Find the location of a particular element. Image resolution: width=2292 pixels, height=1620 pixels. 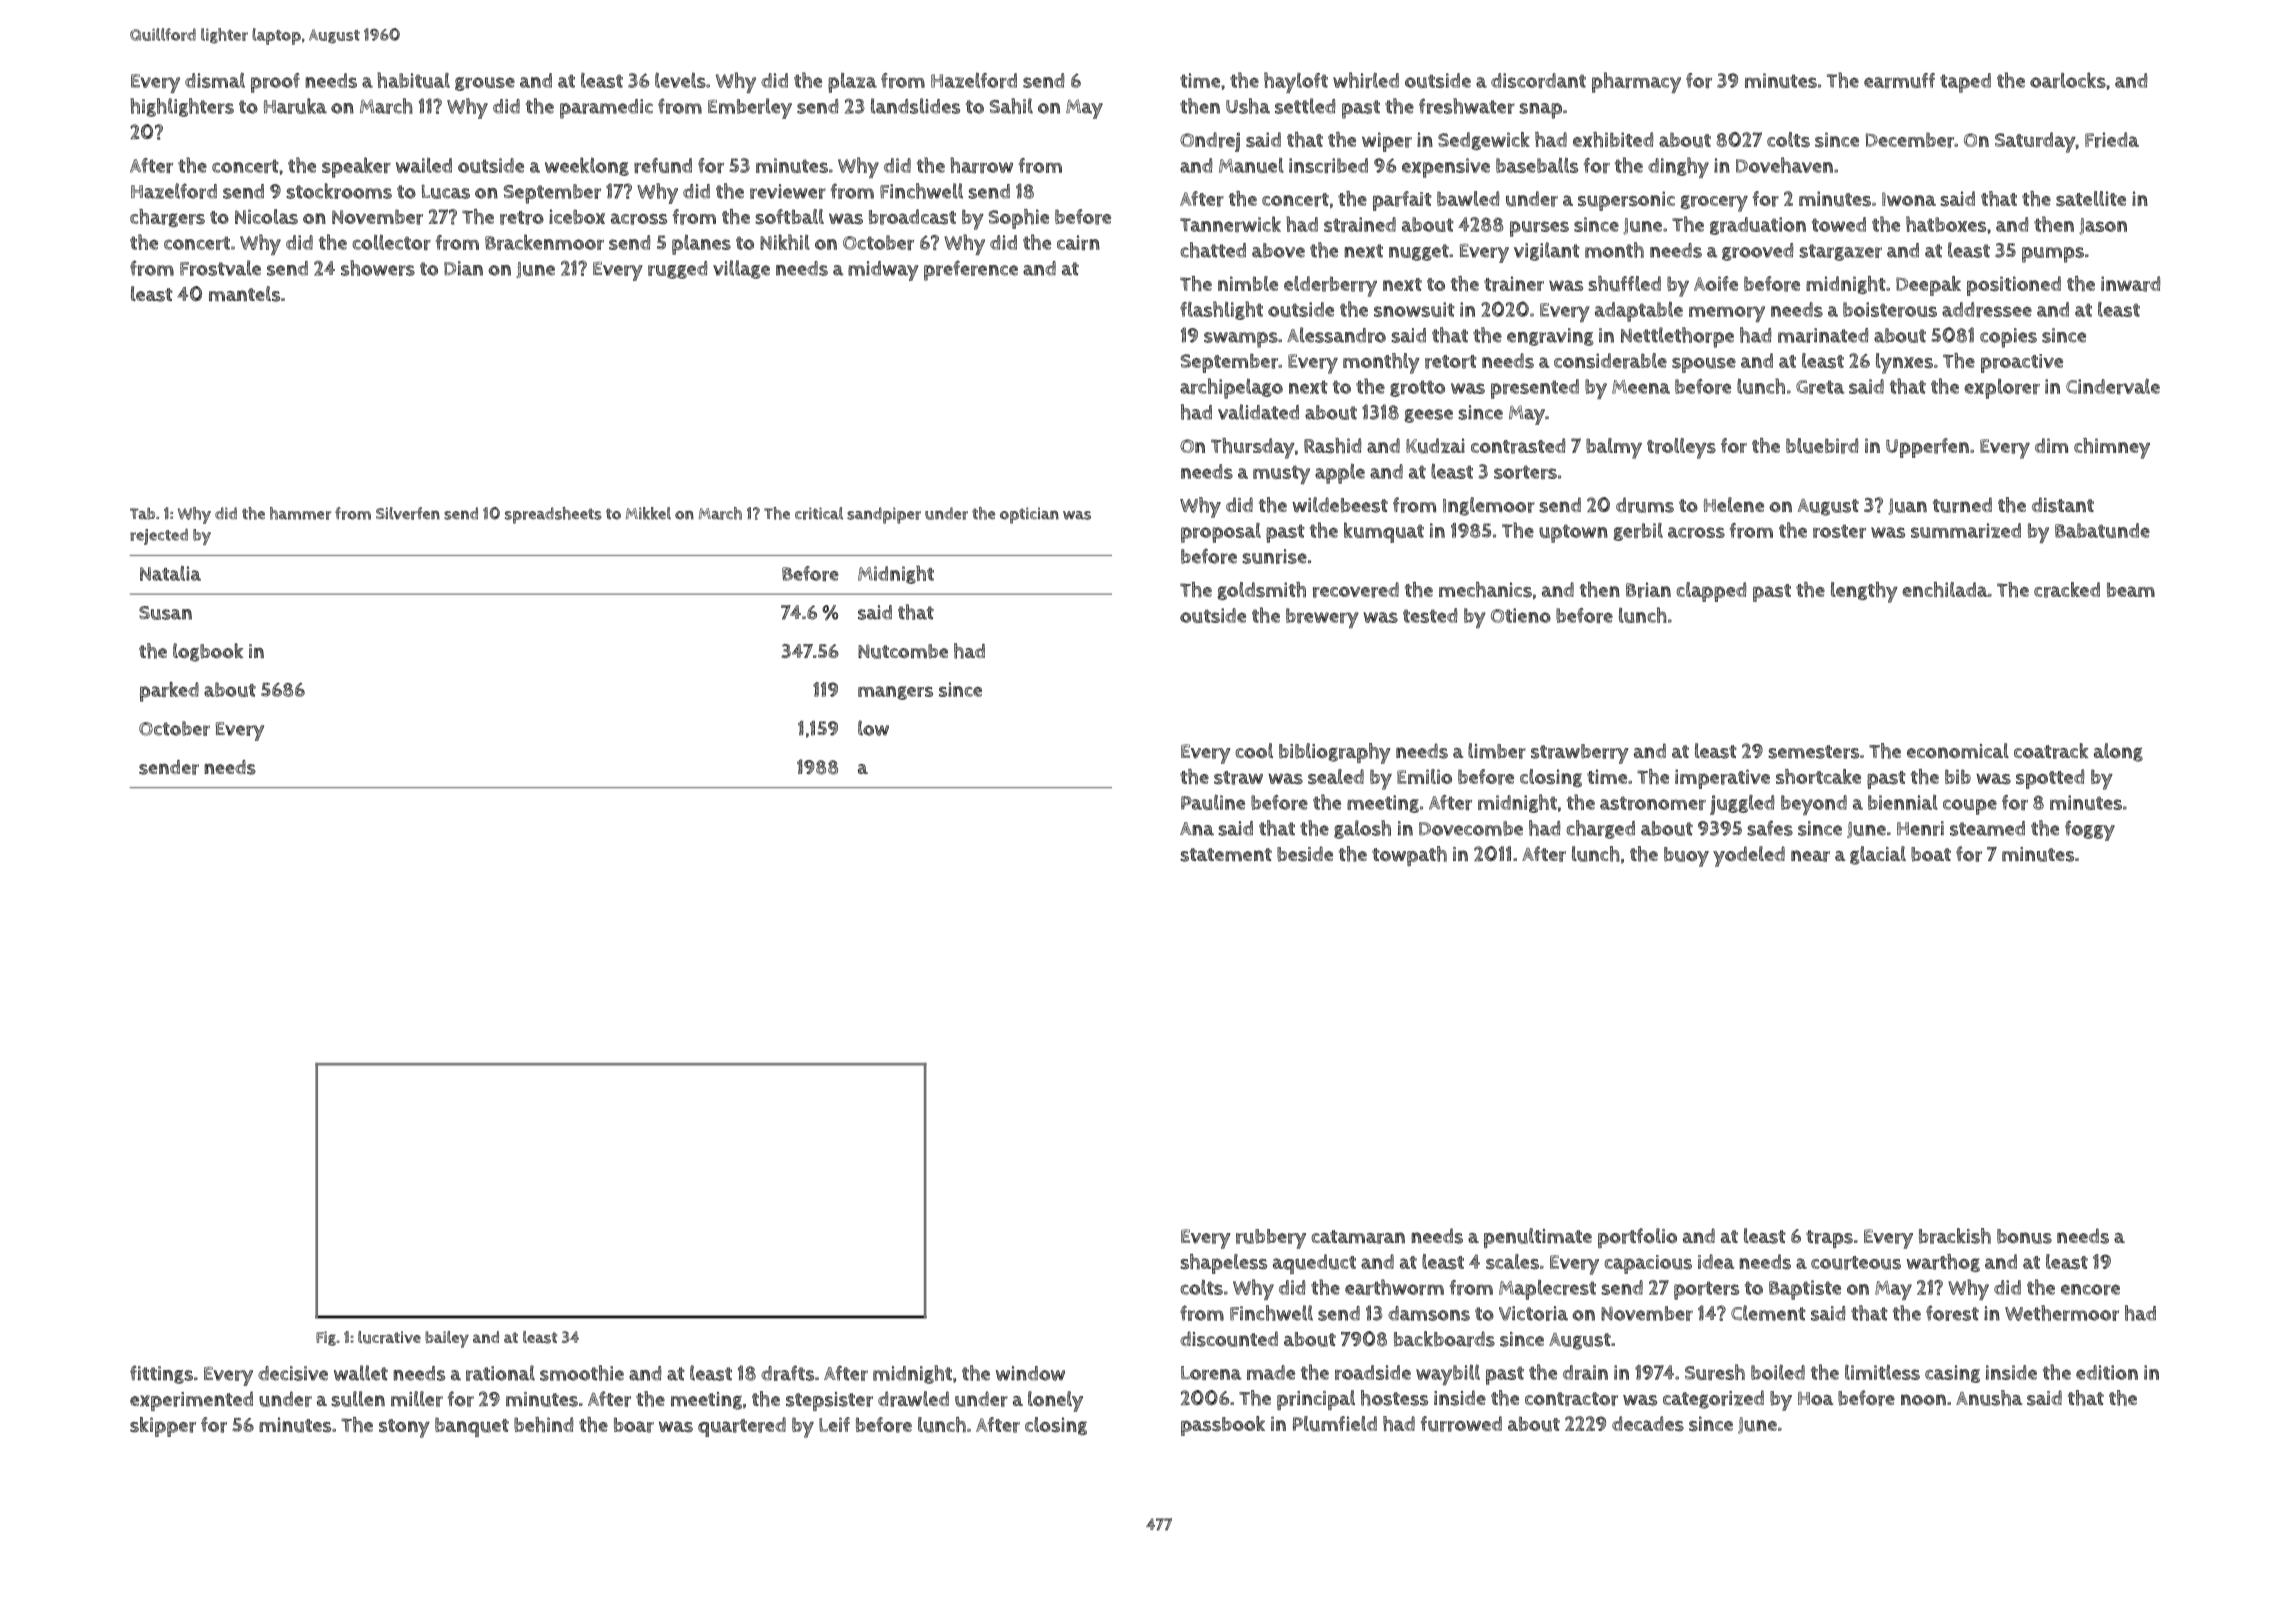

Thursday is located at coordinates (1253, 448).
